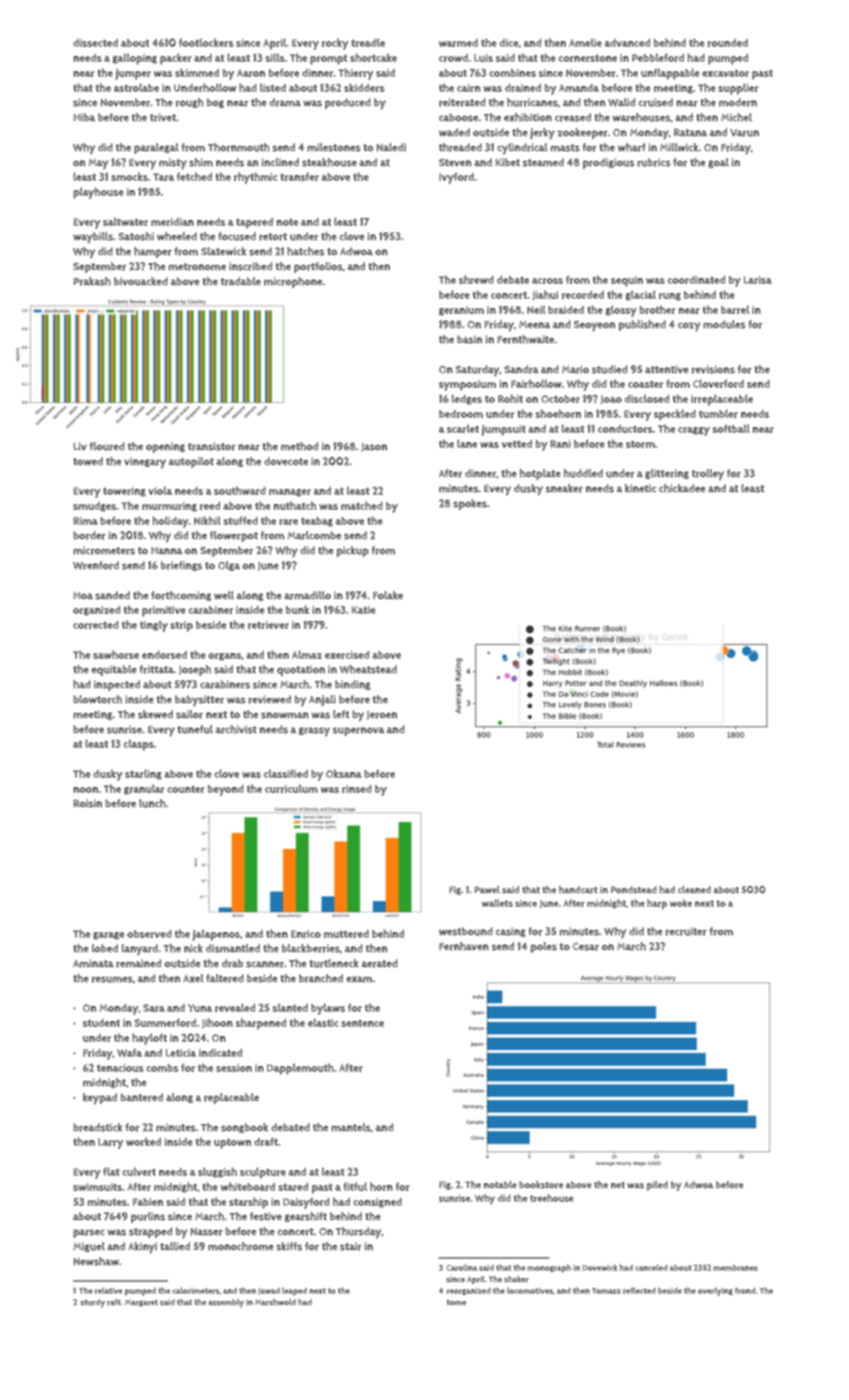 The width and height of the image is (849, 1400). I want to click on kinetic, so click(640, 488).
